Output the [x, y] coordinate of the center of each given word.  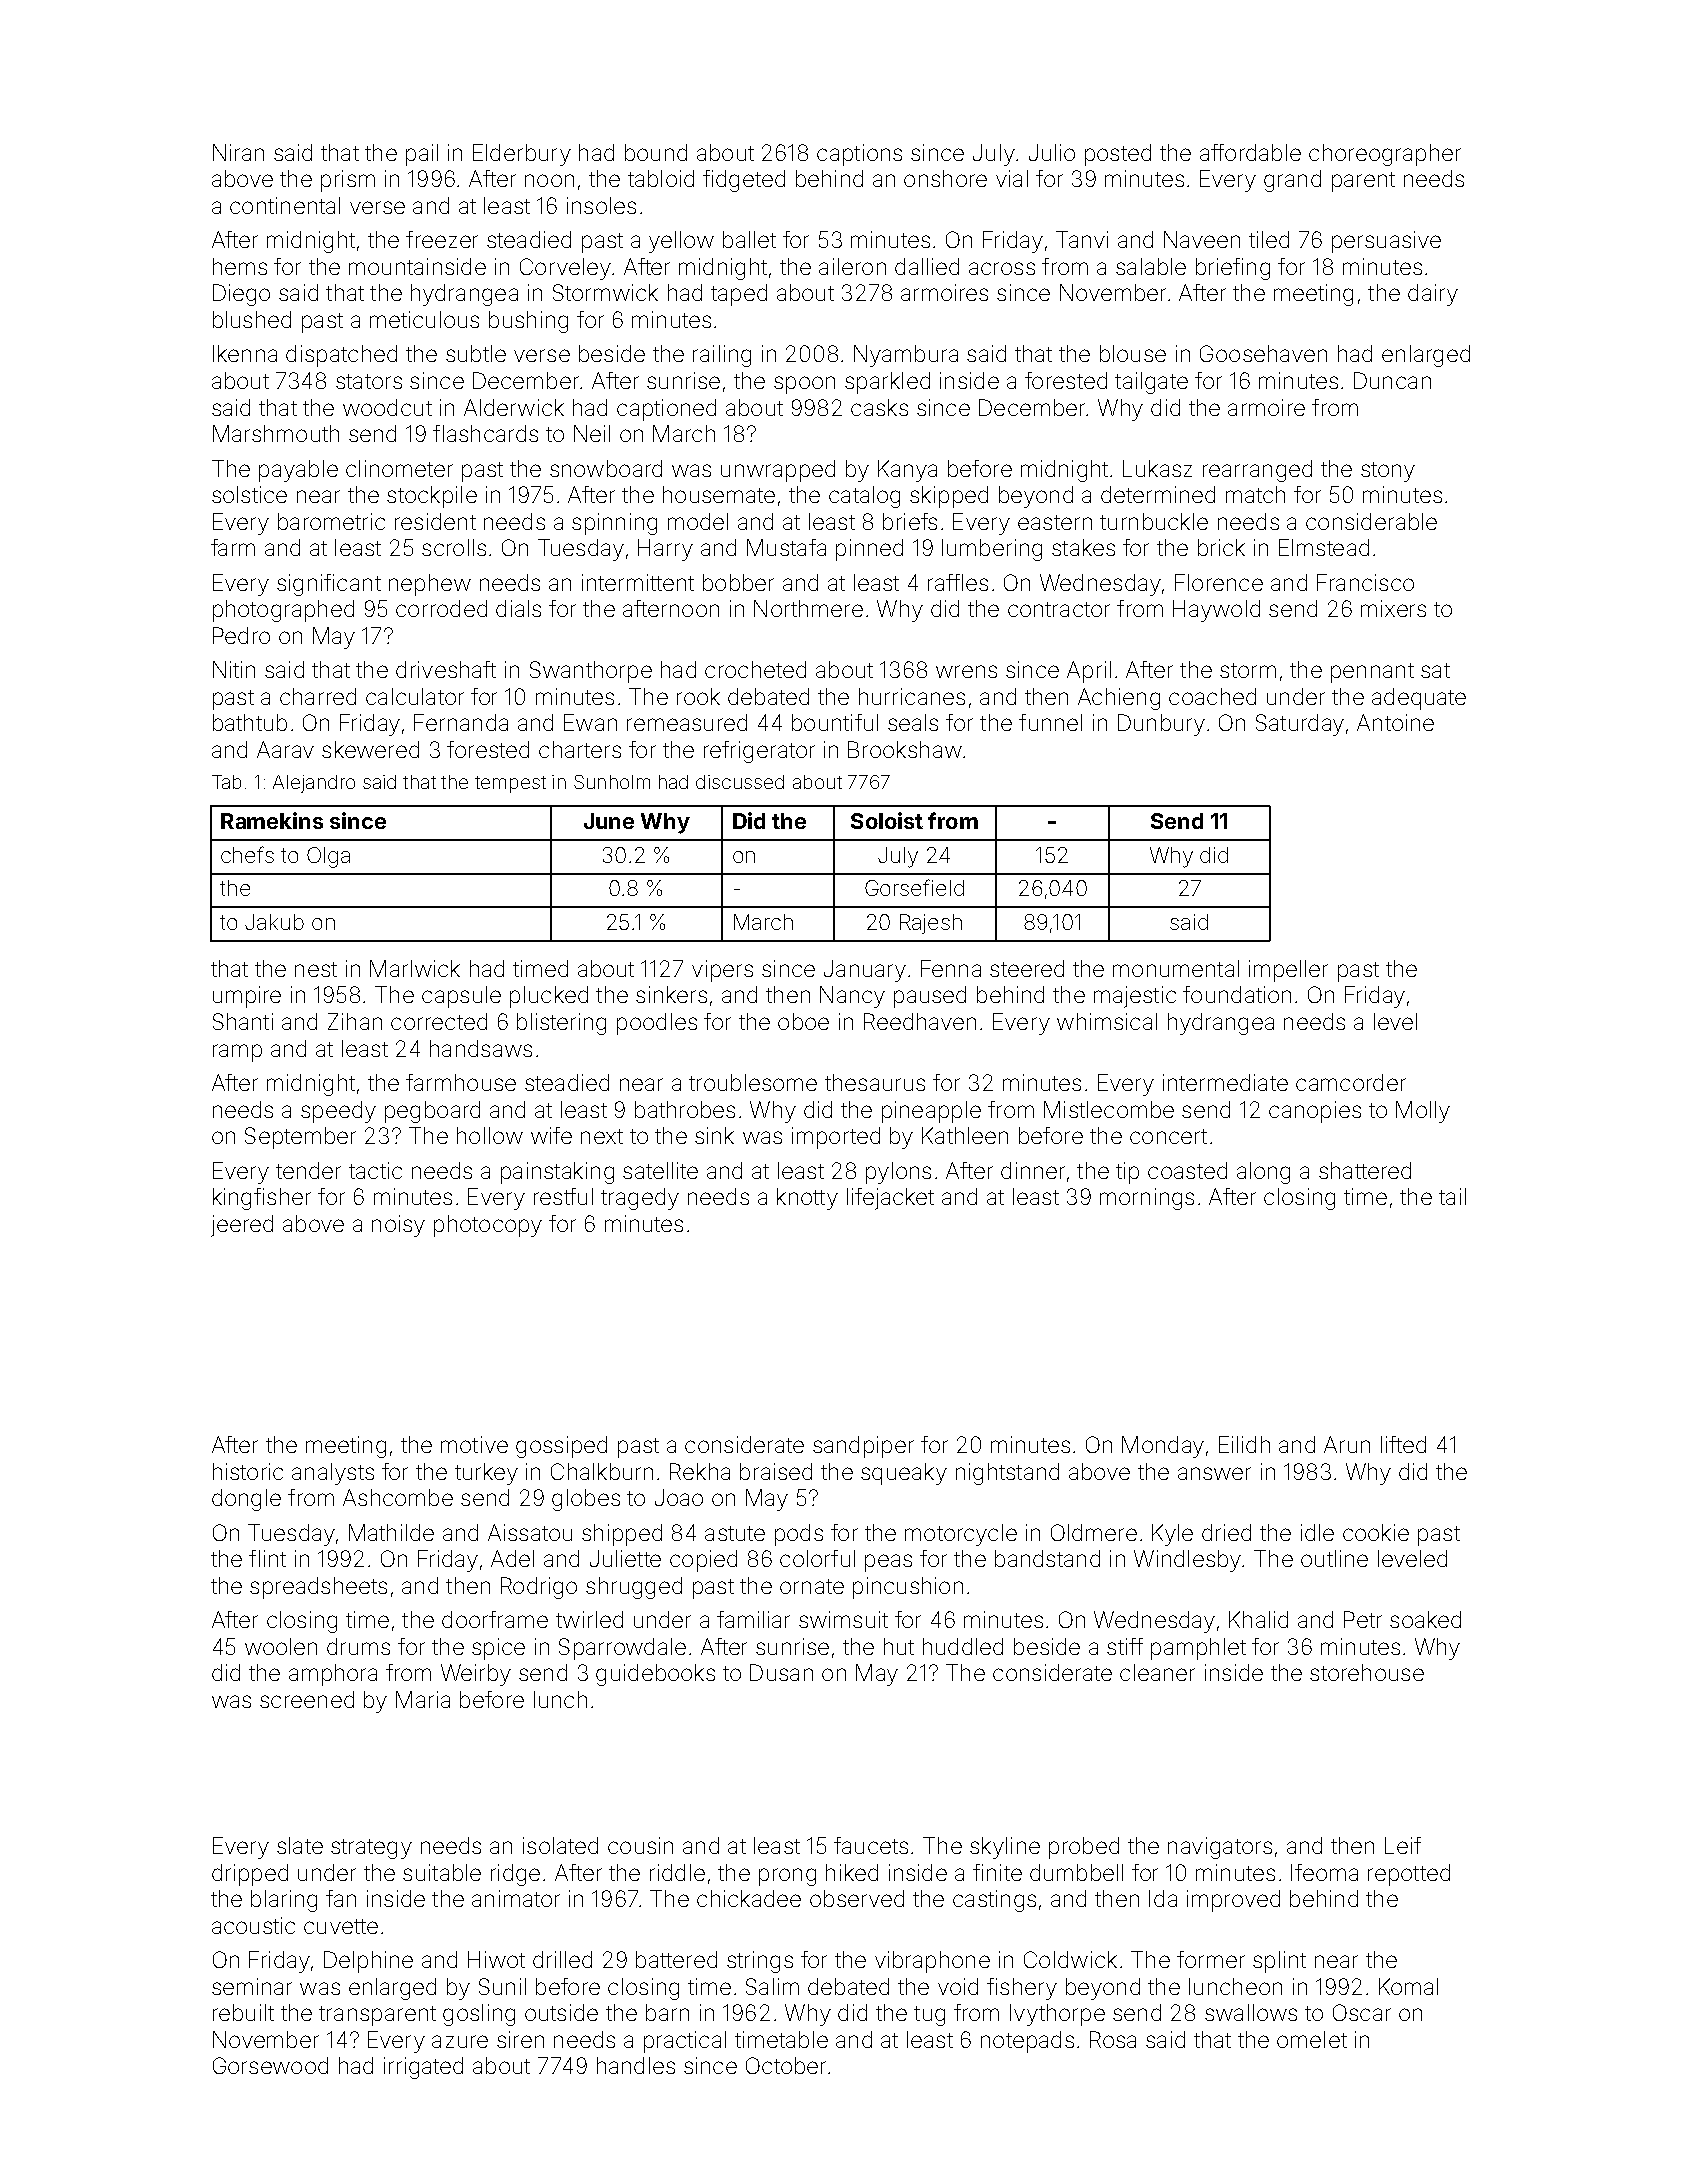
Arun [1347, 1444]
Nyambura [906, 356]
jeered [242, 1226]
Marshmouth [276, 433]
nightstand [1007, 1474]
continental [285, 205]
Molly [1423, 1112]
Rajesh [931, 924]
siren [520, 2039]
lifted [1403, 1444]
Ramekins [272, 820]
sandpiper [863, 1447]
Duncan [1392, 380]
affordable [1250, 152]
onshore [945, 178]
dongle [246, 1500]
